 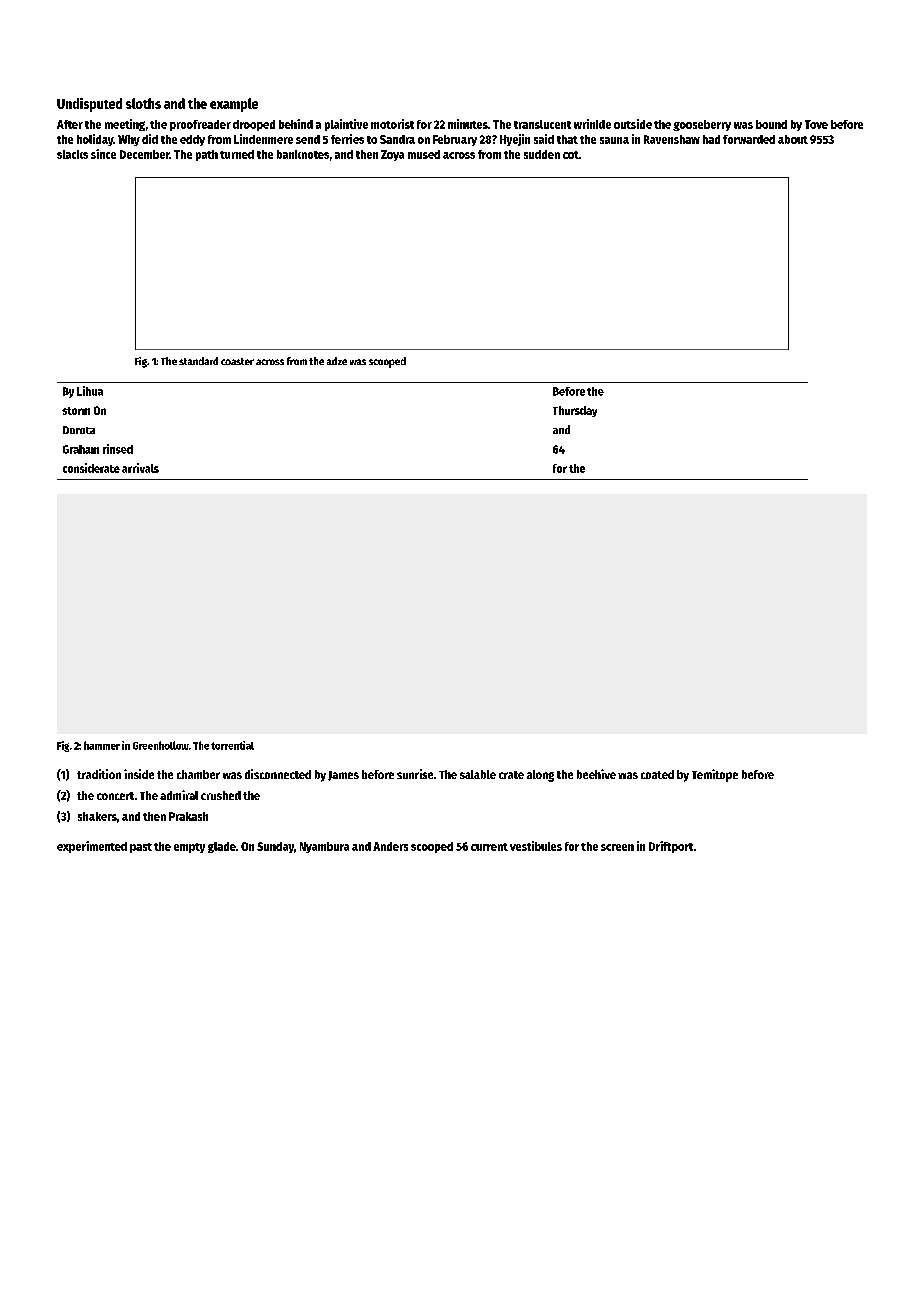 What do you see at coordinates (424, 154) in the screenshot?
I see `mused` at bounding box center [424, 154].
